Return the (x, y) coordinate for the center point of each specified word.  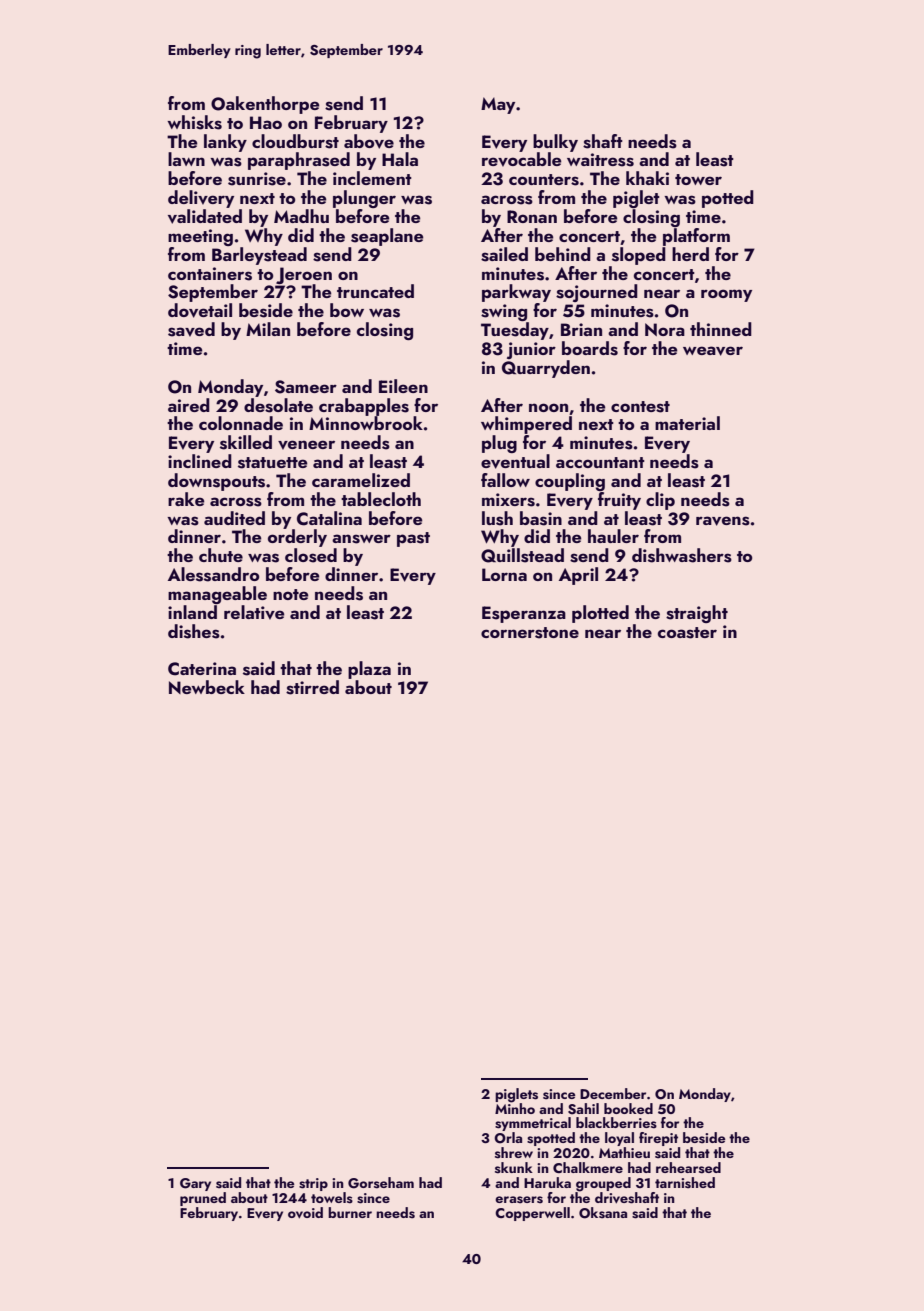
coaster (687, 633)
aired (189, 405)
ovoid (305, 1213)
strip (313, 1184)
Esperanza (524, 614)
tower (698, 179)
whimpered (526, 425)
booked (628, 1108)
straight (697, 614)
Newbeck (207, 687)
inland (192, 612)
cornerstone (530, 633)
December (613, 1093)
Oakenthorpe (265, 105)
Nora (665, 329)
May (498, 105)
